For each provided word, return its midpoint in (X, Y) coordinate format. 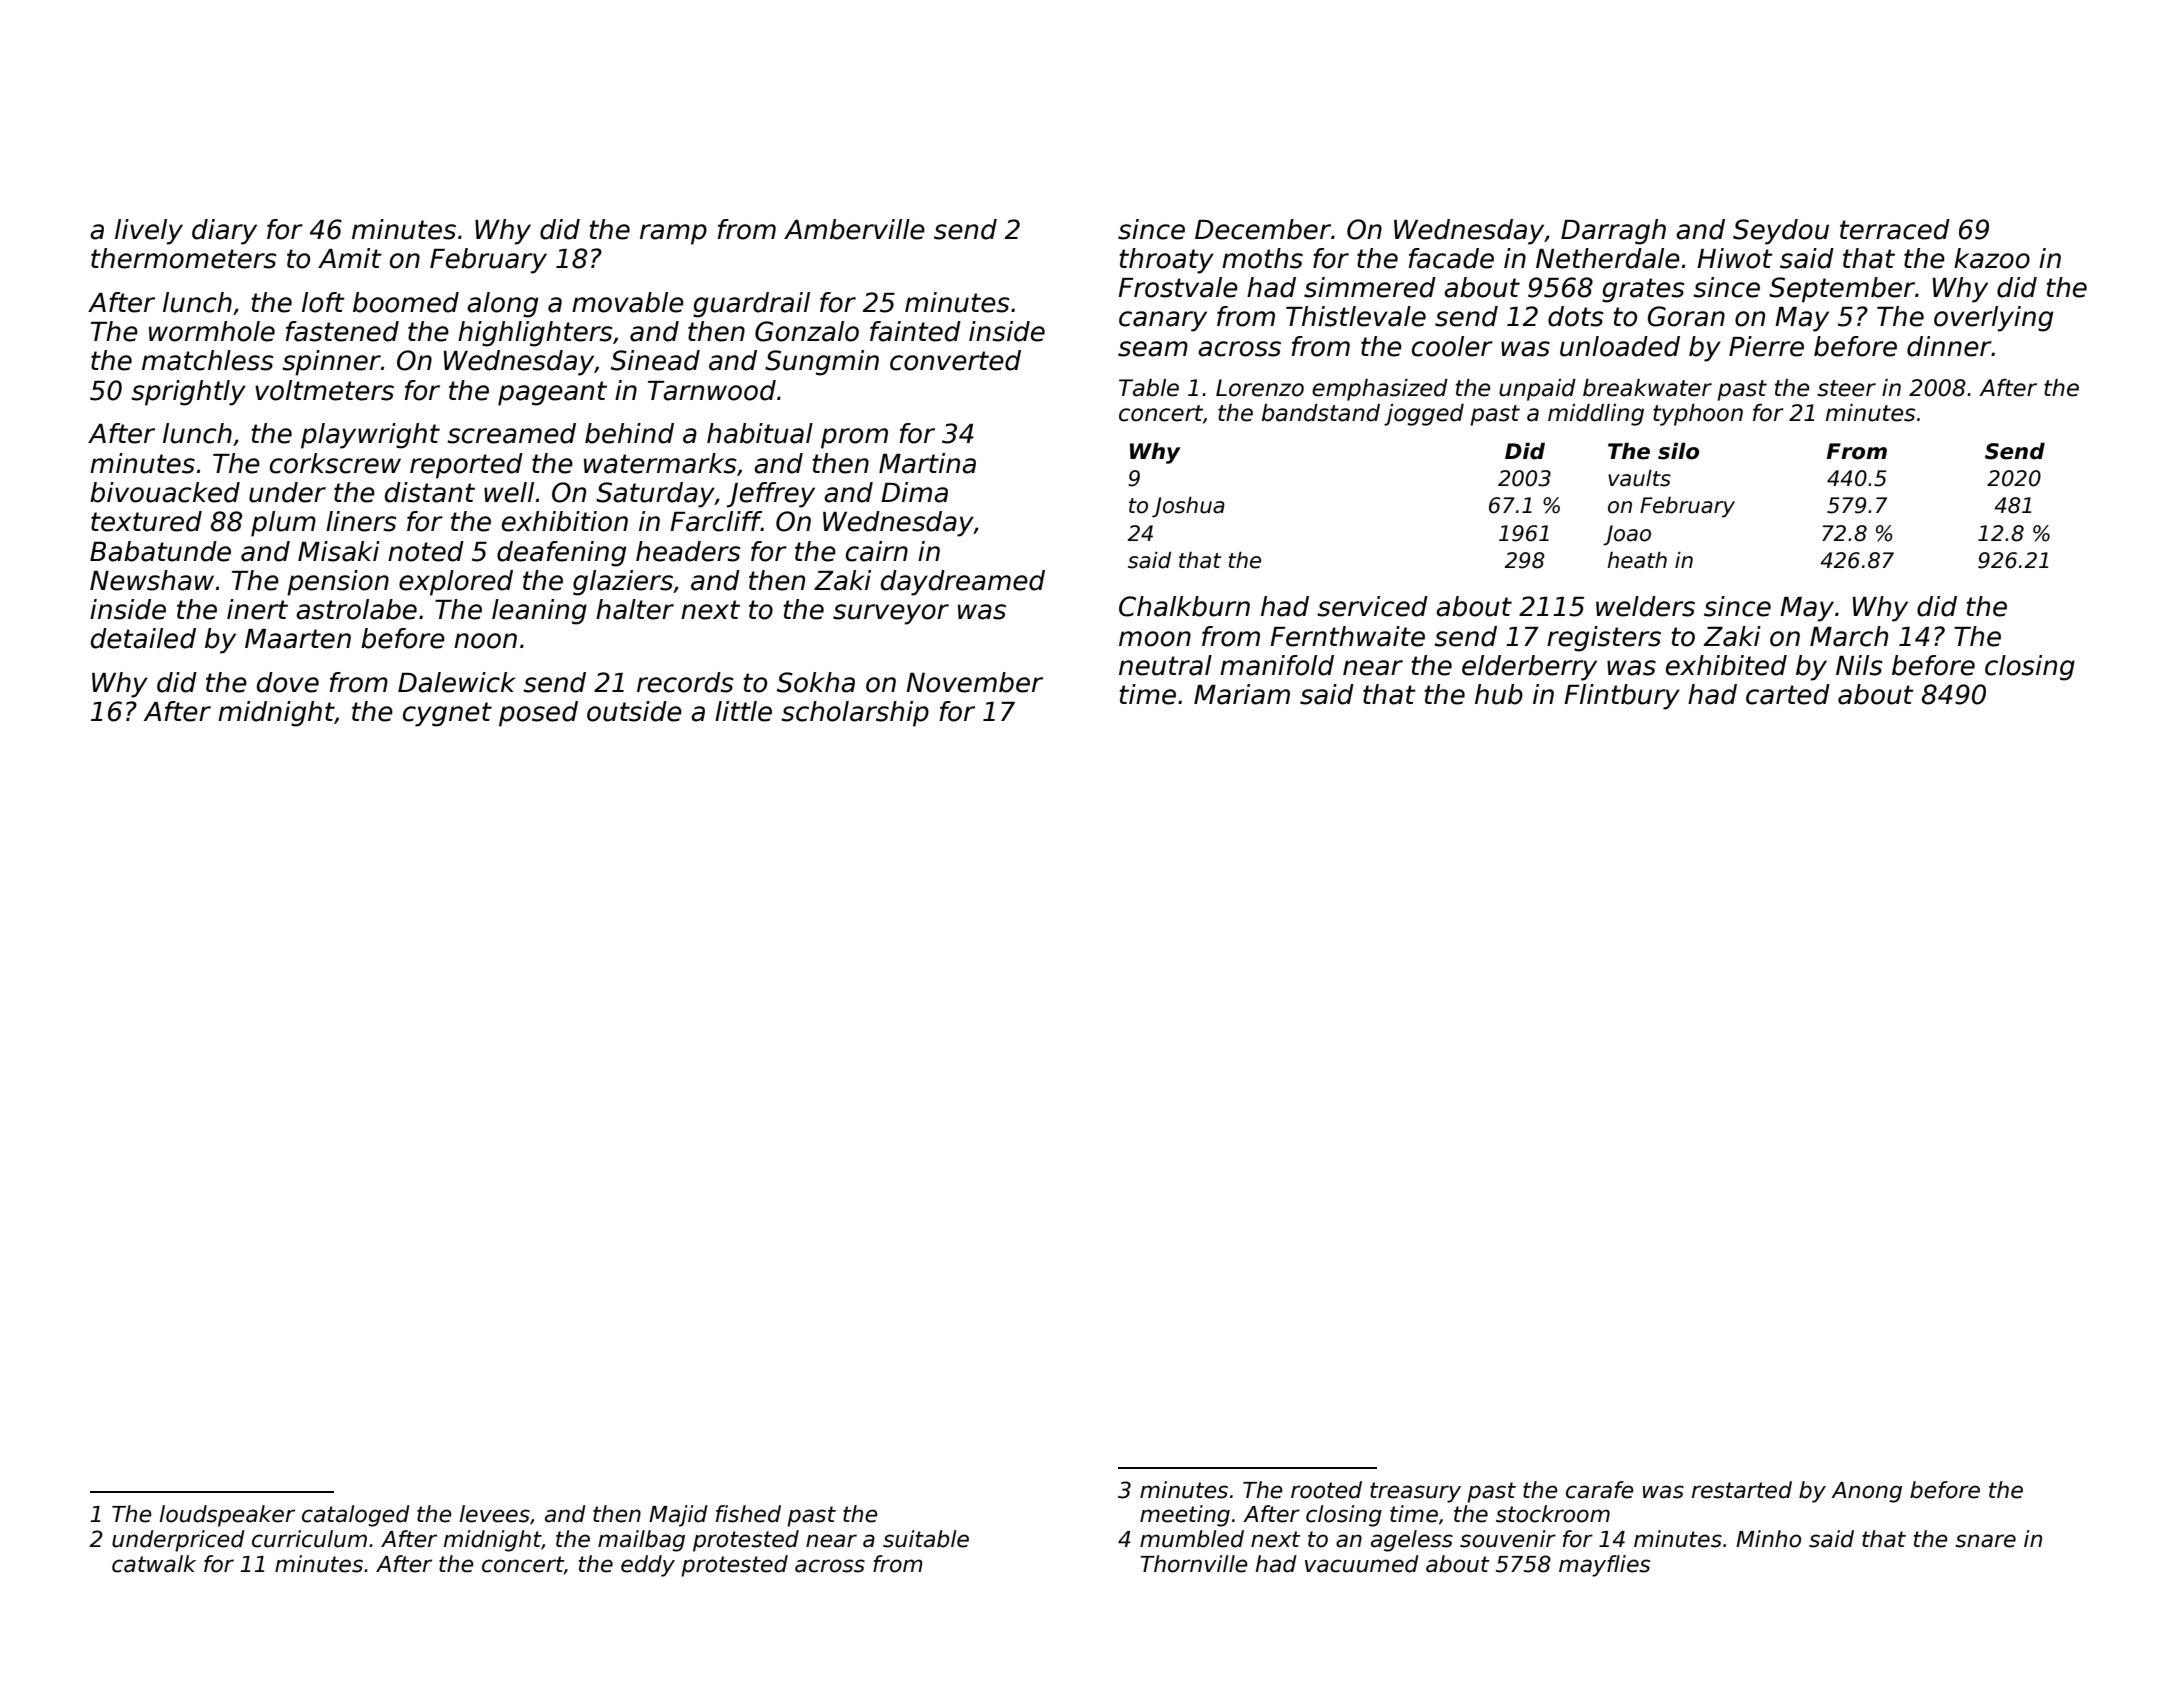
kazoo (1992, 258)
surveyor (891, 614)
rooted (1326, 1490)
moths (1262, 258)
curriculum (309, 1539)
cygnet (447, 714)
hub (1499, 694)
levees (495, 1514)
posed (538, 714)
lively (149, 232)
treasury (1415, 1492)
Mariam (1242, 694)
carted (1788, 694)
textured (146, 521)
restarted (1742, 1490)
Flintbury (1622, 697)
